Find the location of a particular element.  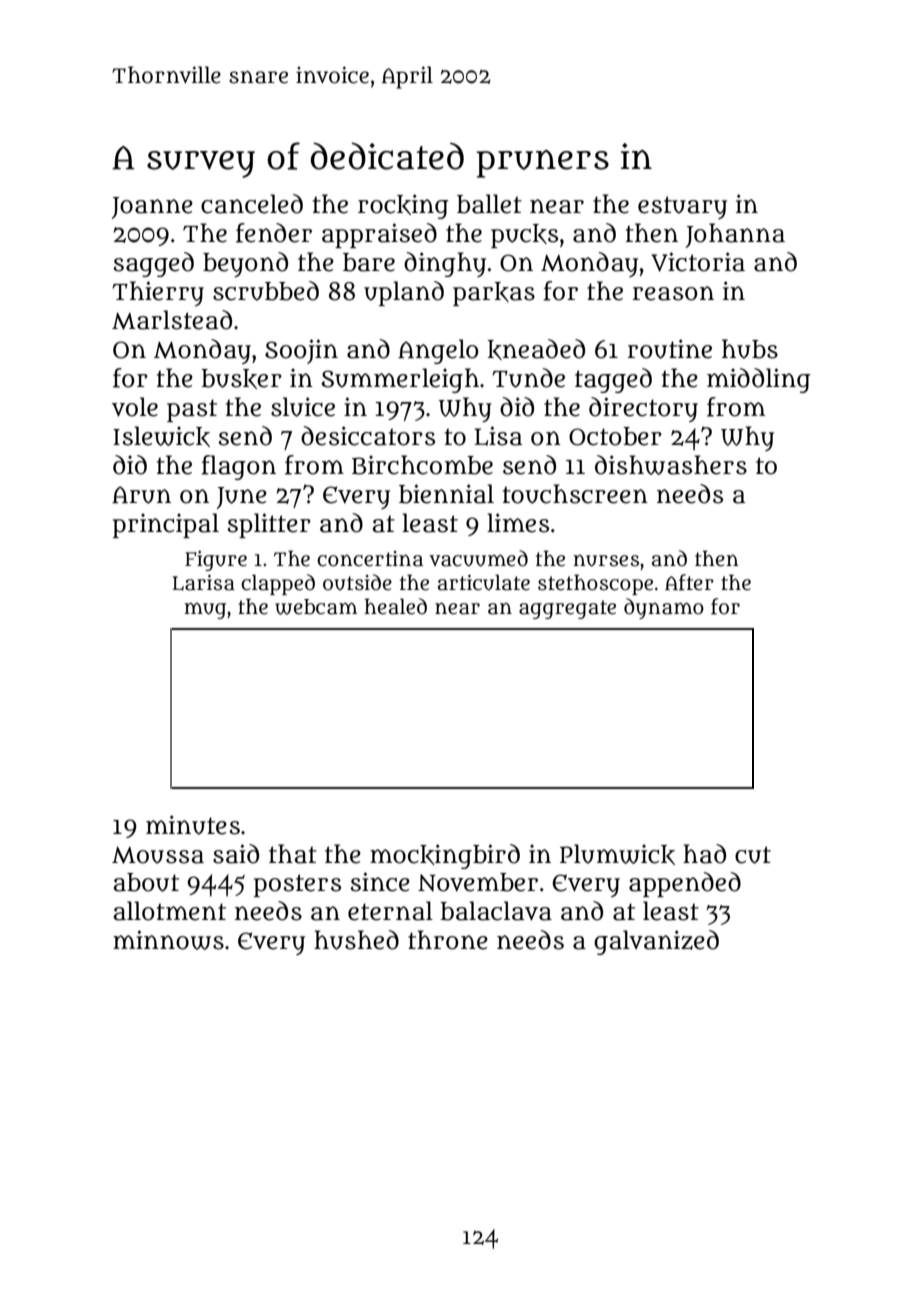

ballet is located at coordinates (489, 204).
